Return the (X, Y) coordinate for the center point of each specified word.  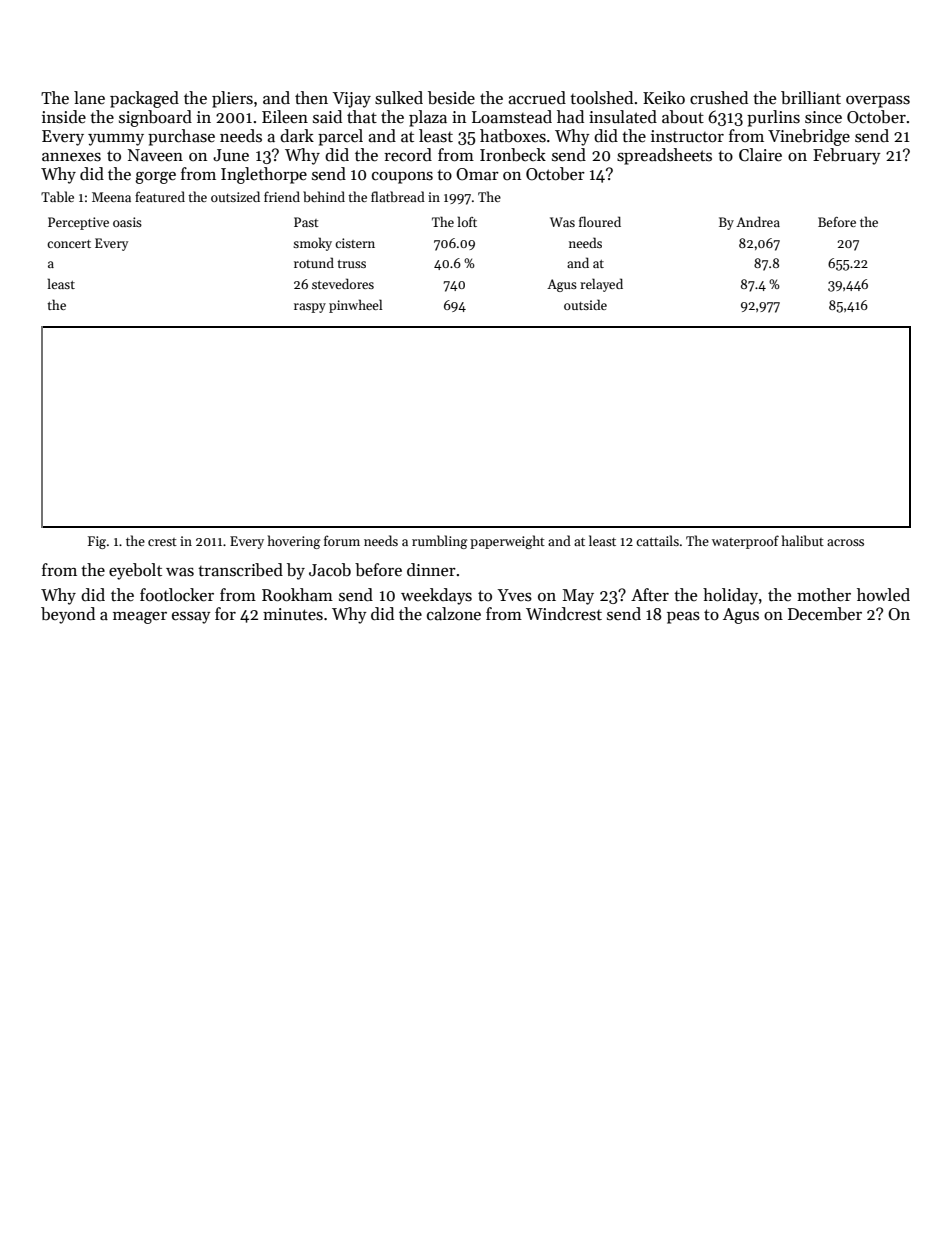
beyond (68, 615)
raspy (310, 308)
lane (89, 98)
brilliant (811, 98)
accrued (537, 98)
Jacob (330, 570)
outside (585, 304)
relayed (601, 285)
